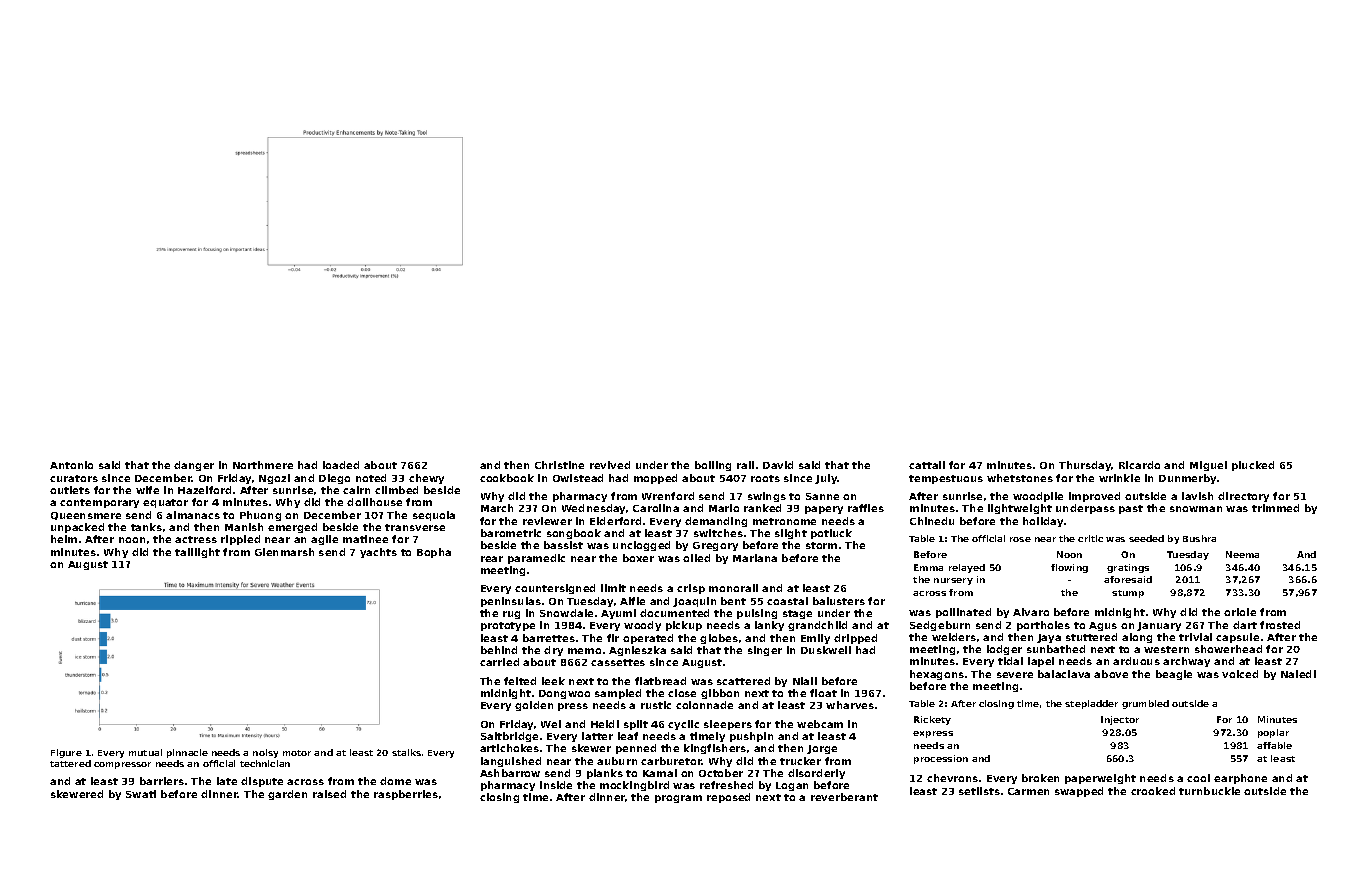  Describe the element at coordinates (762, 508) in the screenshot. I see `ranked` at that location.
